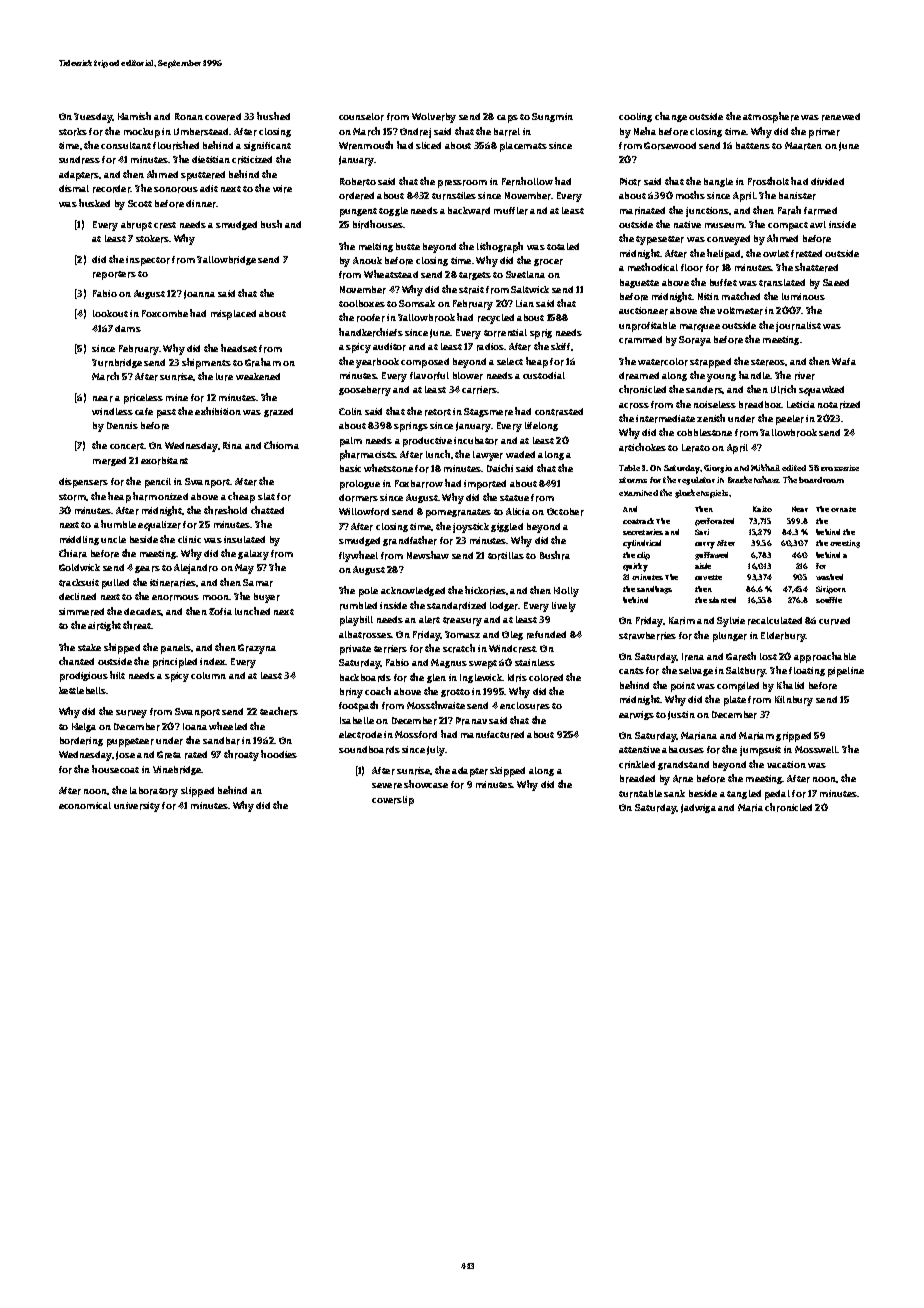 Image resolution: width=924 pixels, height=1308 pixels. What do you see at coordinates (281, 445) in the image?
I see `Chioma` at bounding box center [281, 445].
